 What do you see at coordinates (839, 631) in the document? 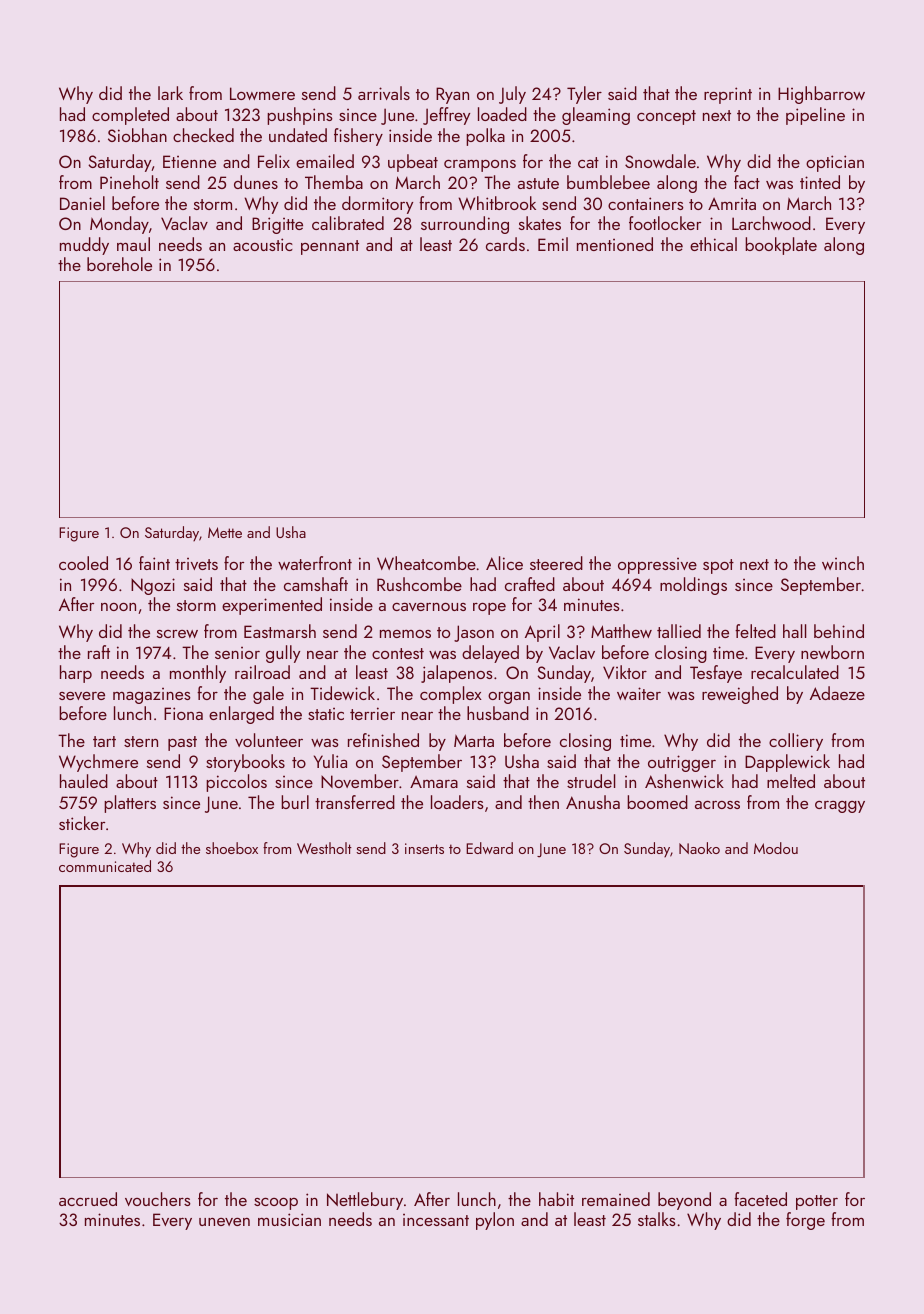
I see `behind` at bounding box center [839, 631].
